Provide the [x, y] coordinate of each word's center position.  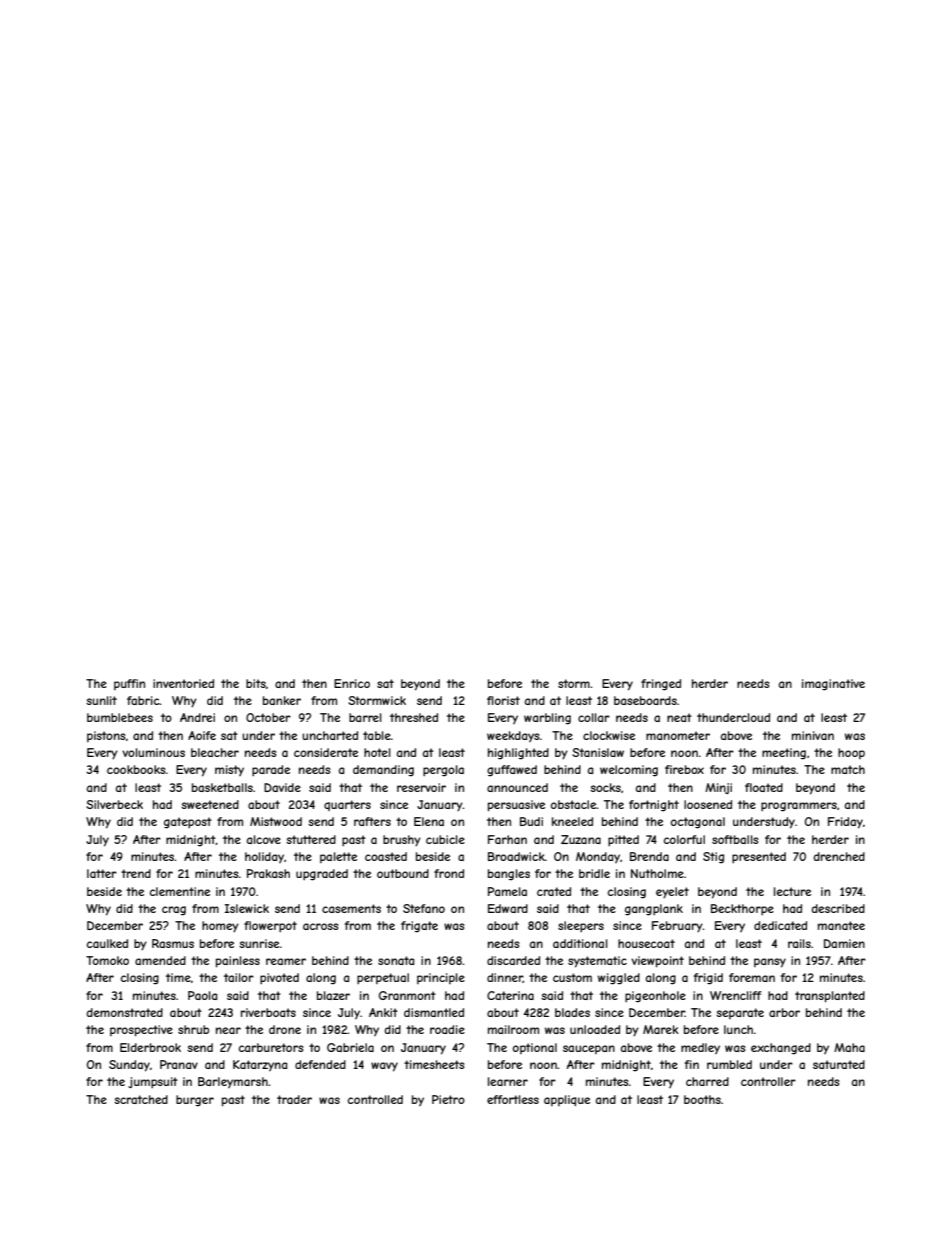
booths [702, 1099]
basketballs [222, 787]
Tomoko [107, 960]
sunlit [101, 700]
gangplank [654, 910]
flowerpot [270, 926]
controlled [375, 1099]
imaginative [833, 685]
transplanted [830, 997]
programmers [799, 807]
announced [517, 787]
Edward [508, 908]
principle [441, 978]
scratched [141, 1099]
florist [503, 700]
